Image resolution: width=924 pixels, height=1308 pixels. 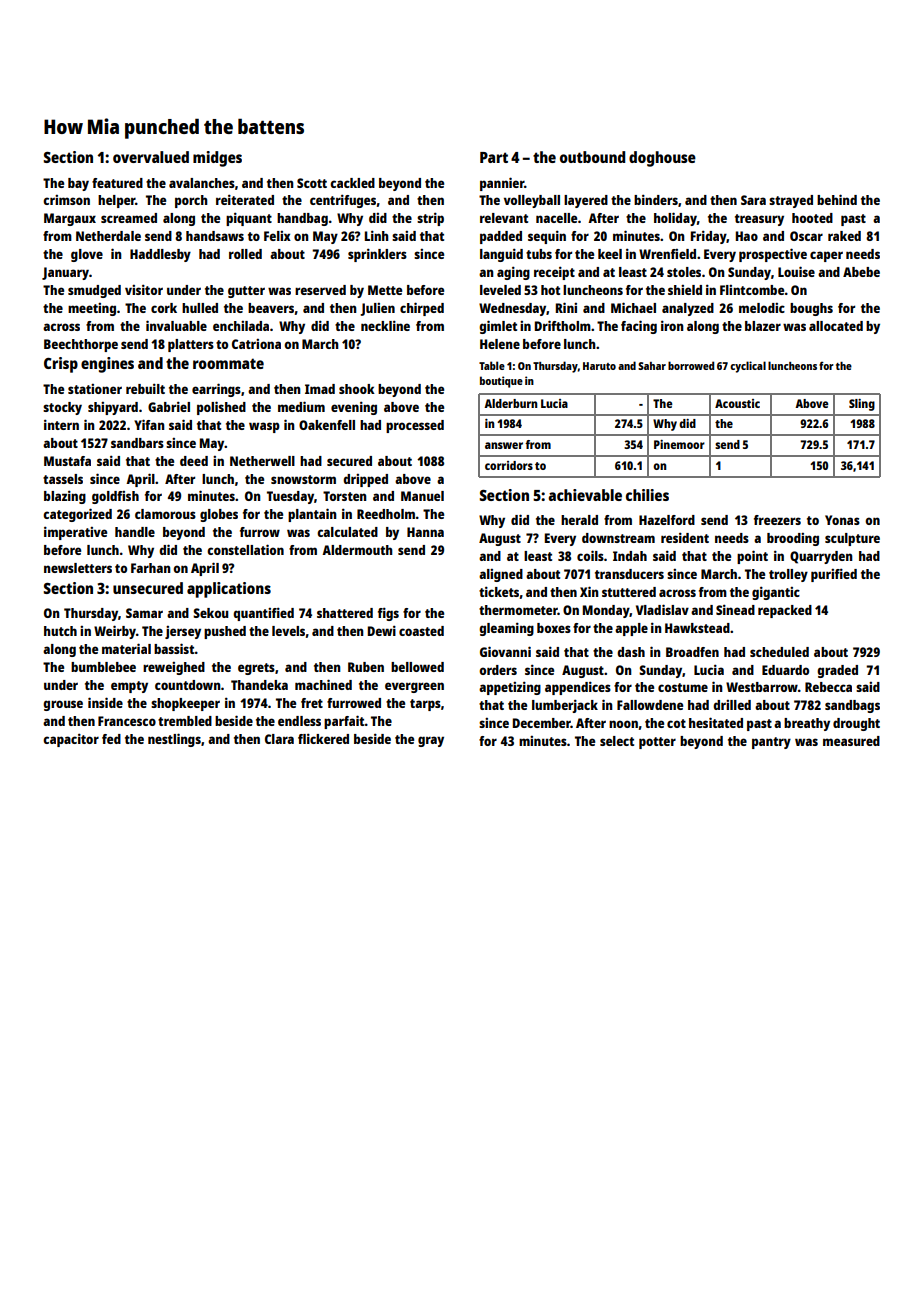 I want to click on Abebe, so click(x=861, y=272).
